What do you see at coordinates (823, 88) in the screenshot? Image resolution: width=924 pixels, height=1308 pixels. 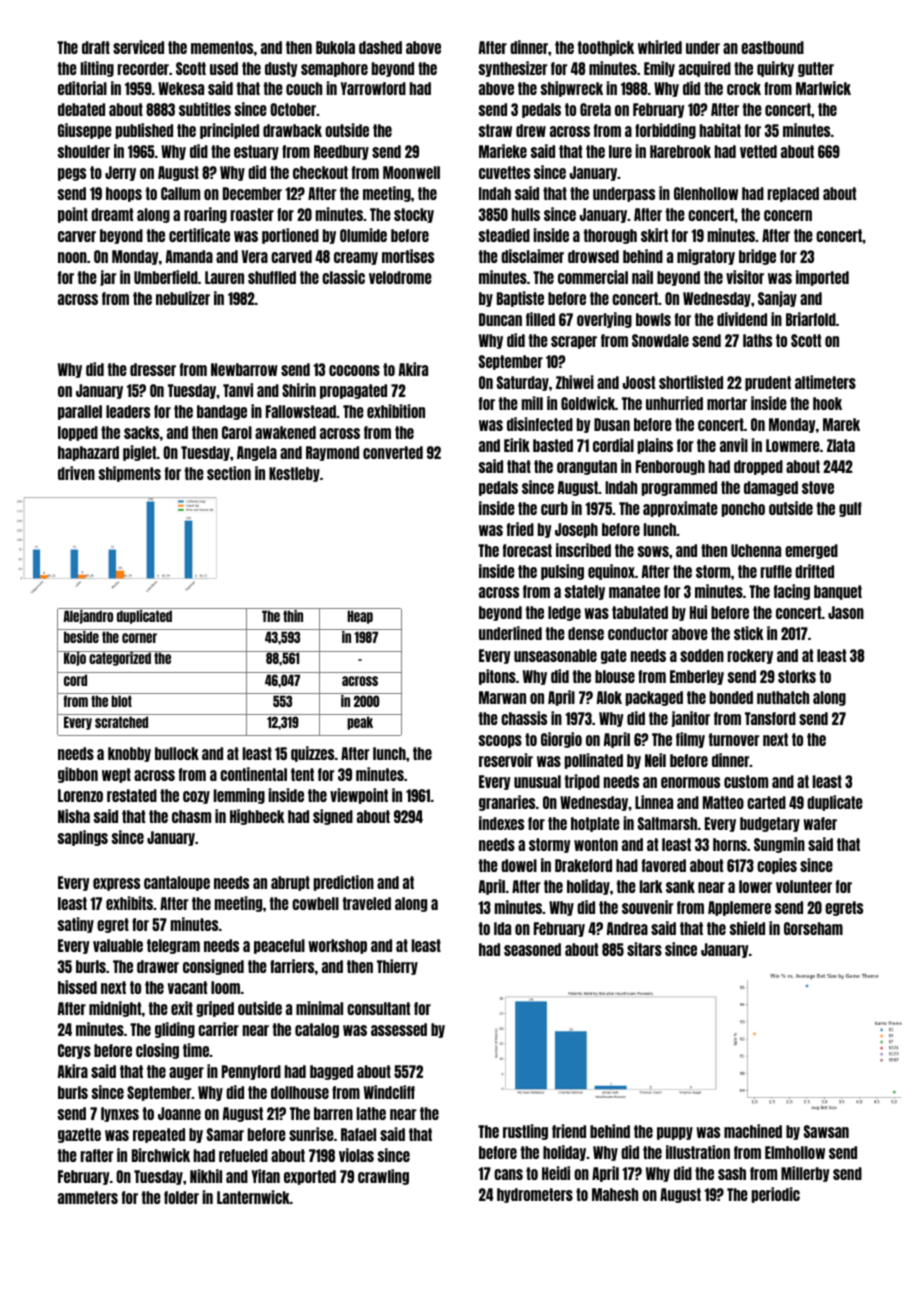 I see `Marlwick` at bounding box center [823, 88].
